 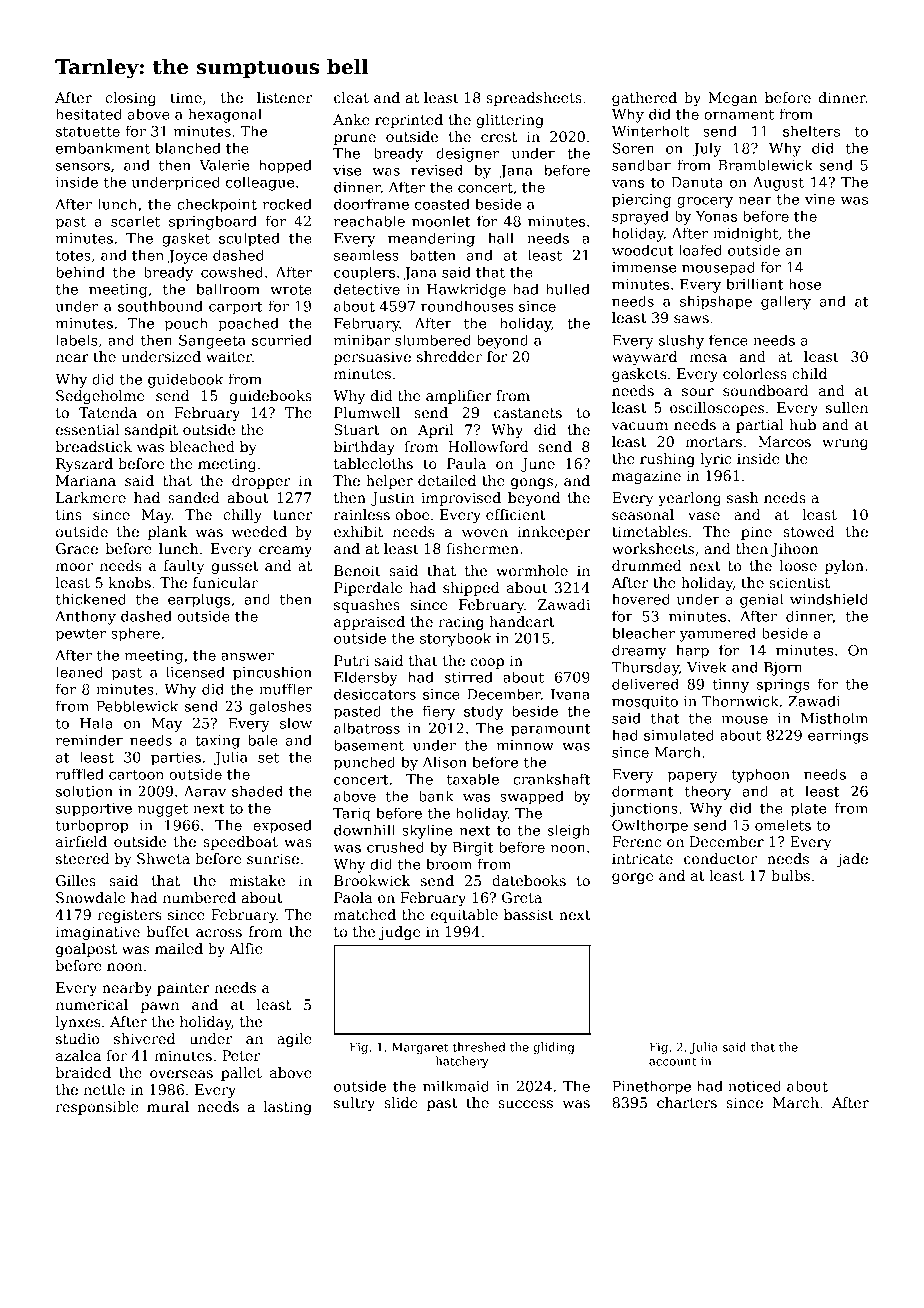 What do you see at coordinates (525, 1104) in the screenshot?
I see `success` at bounding box center [525, 1104].
